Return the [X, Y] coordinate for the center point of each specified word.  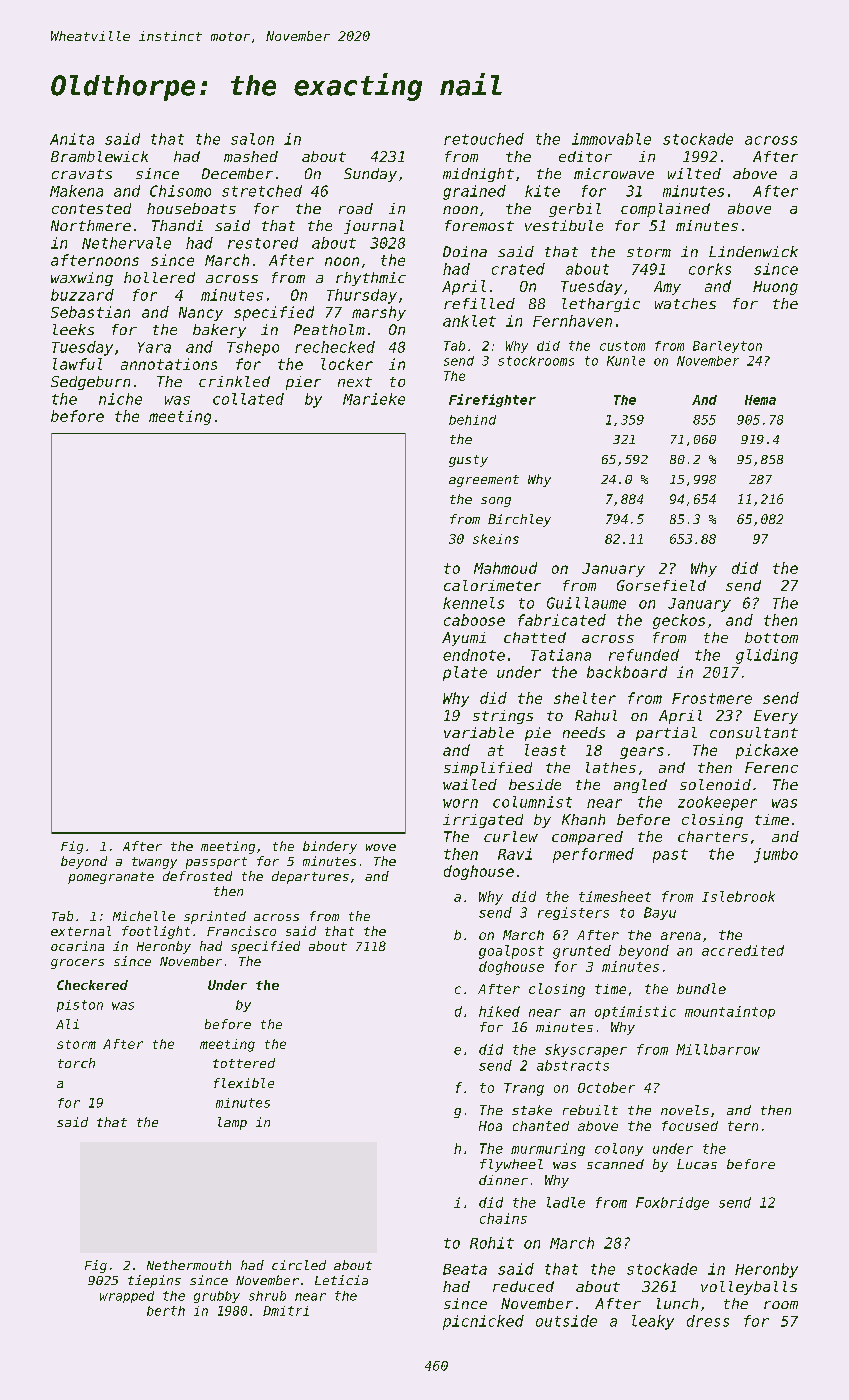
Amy [667, 288]
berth [166, 1311]
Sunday [370, 175]
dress [708, 1321]
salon [252, 139]
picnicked [483, 1322]
